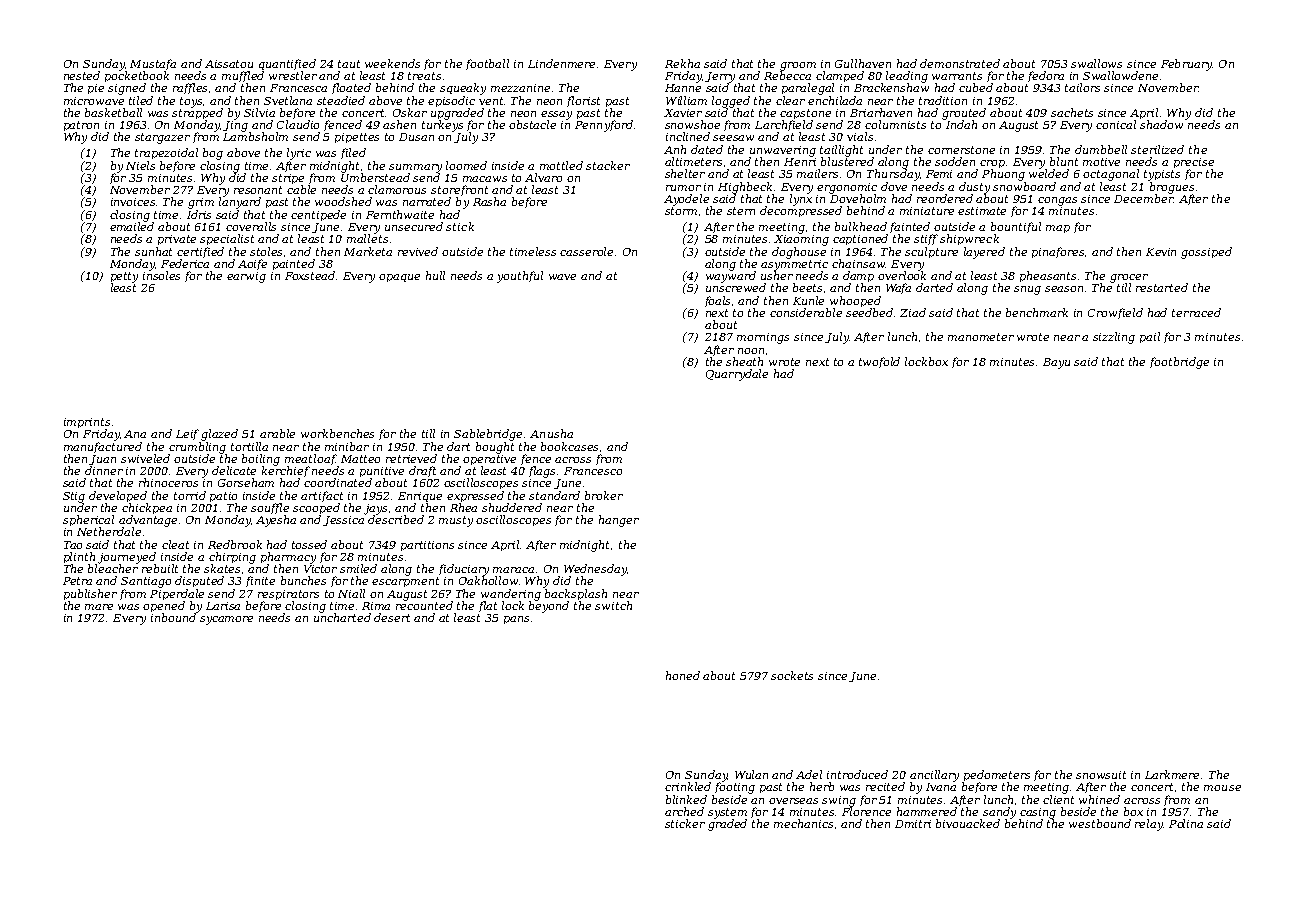 The height and width of the image is (924, 1308). I want to click on centipede, so click(318, 215).
